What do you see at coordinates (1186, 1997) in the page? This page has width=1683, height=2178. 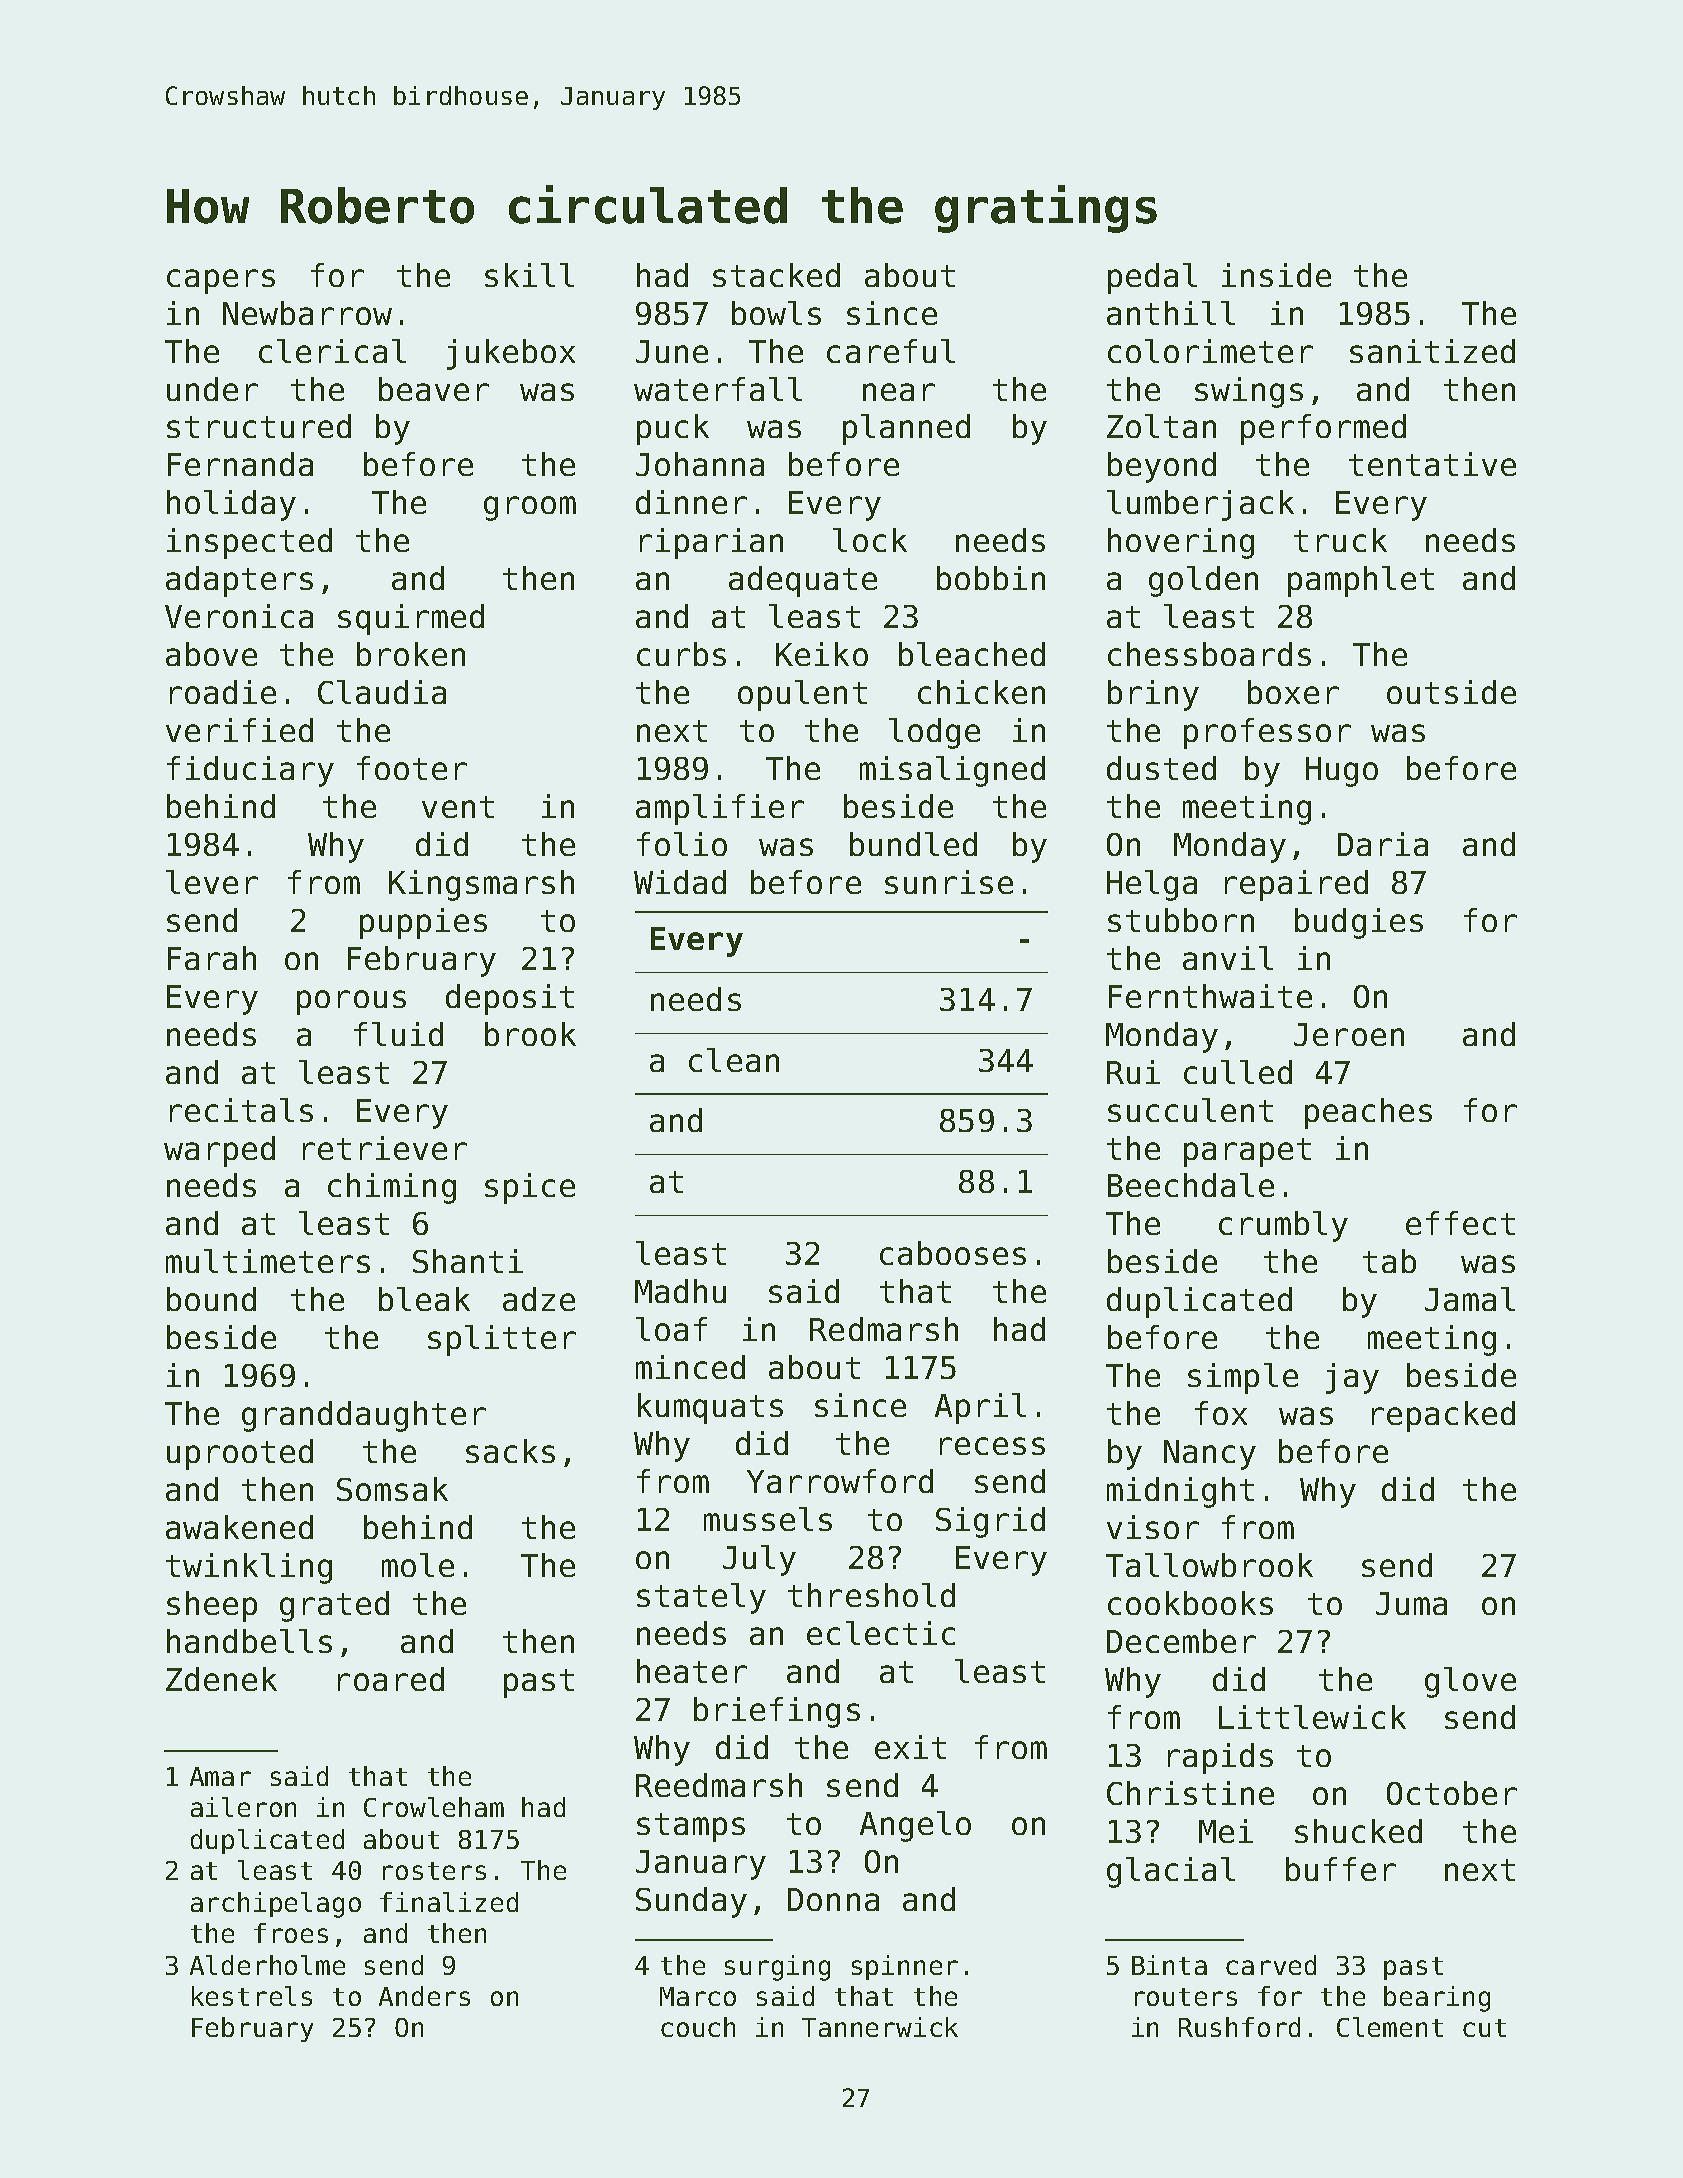 I see `routers` at bounding box center [1186, 1997].
